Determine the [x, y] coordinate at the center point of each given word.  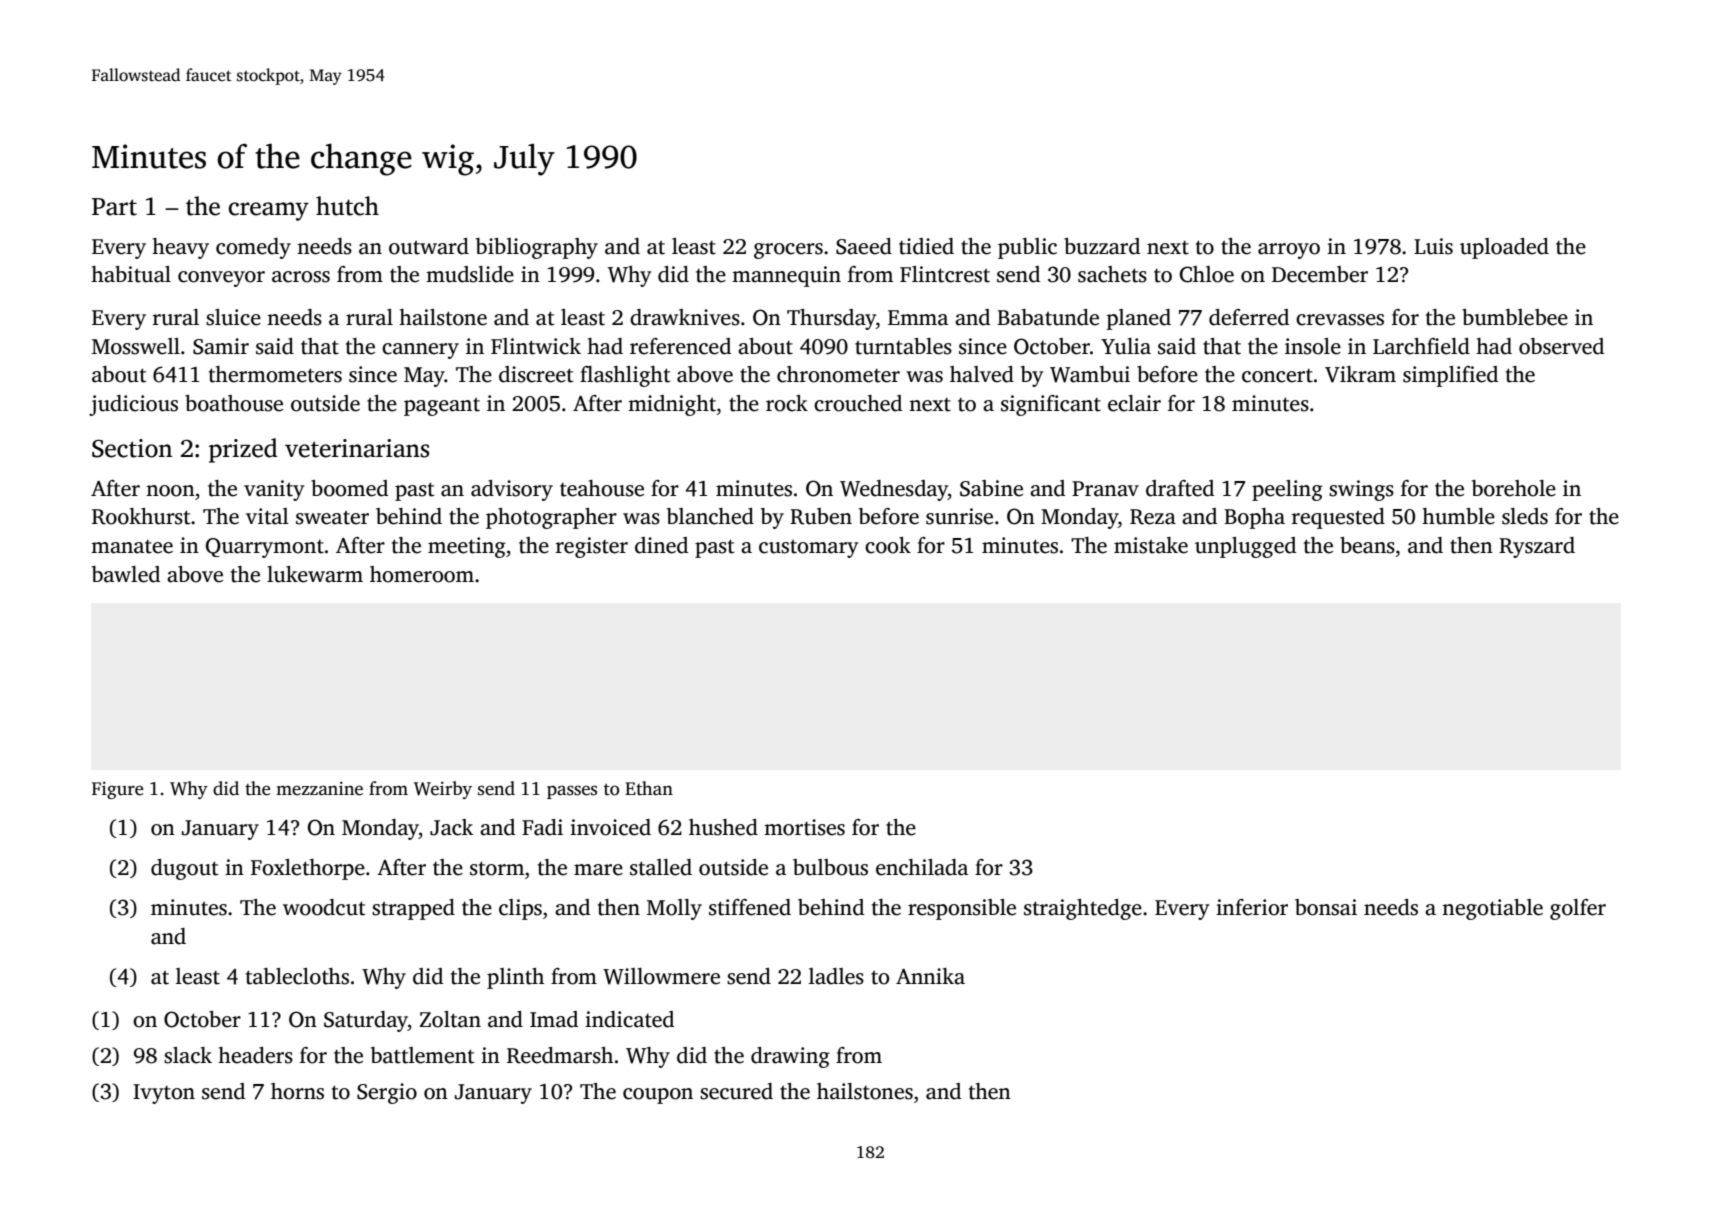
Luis [1433, 246]
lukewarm [315, 574]
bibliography [537, 248]
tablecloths [297, 976]
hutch [347, 206]
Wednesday [894, 490]
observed [1561, 346]
